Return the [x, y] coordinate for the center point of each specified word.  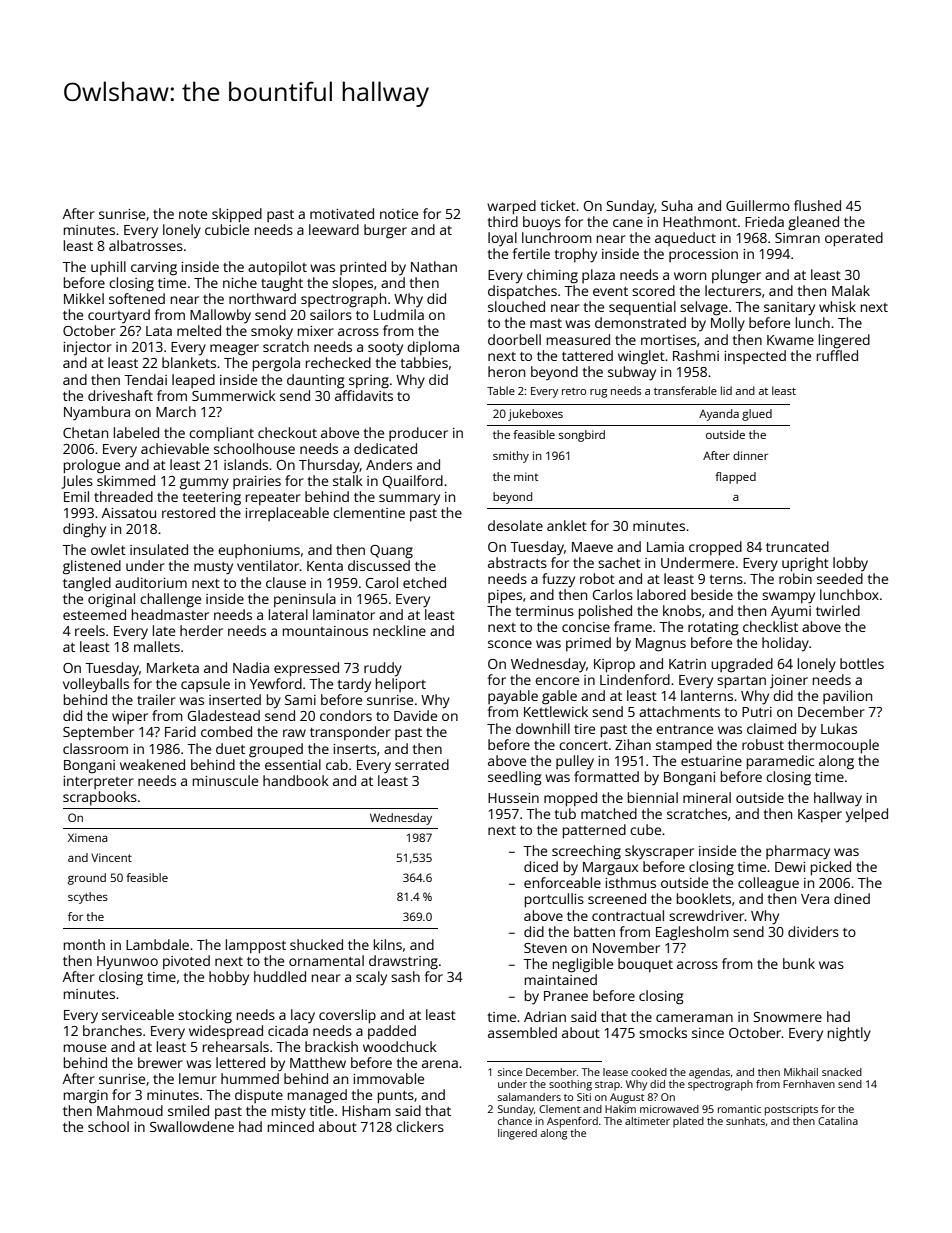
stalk [348, 480]
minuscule [225, 780]
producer [418, 434]
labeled [136, 432]
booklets [704, 898]
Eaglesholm [692, 933]
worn [690, 276]
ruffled [837, 355]
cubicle [227, 229]
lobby [850, 564]
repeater [273, 499]
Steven [545, 948]
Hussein [513, 798]
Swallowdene [192, 1126]
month [84, 944]
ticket [558, 205]
